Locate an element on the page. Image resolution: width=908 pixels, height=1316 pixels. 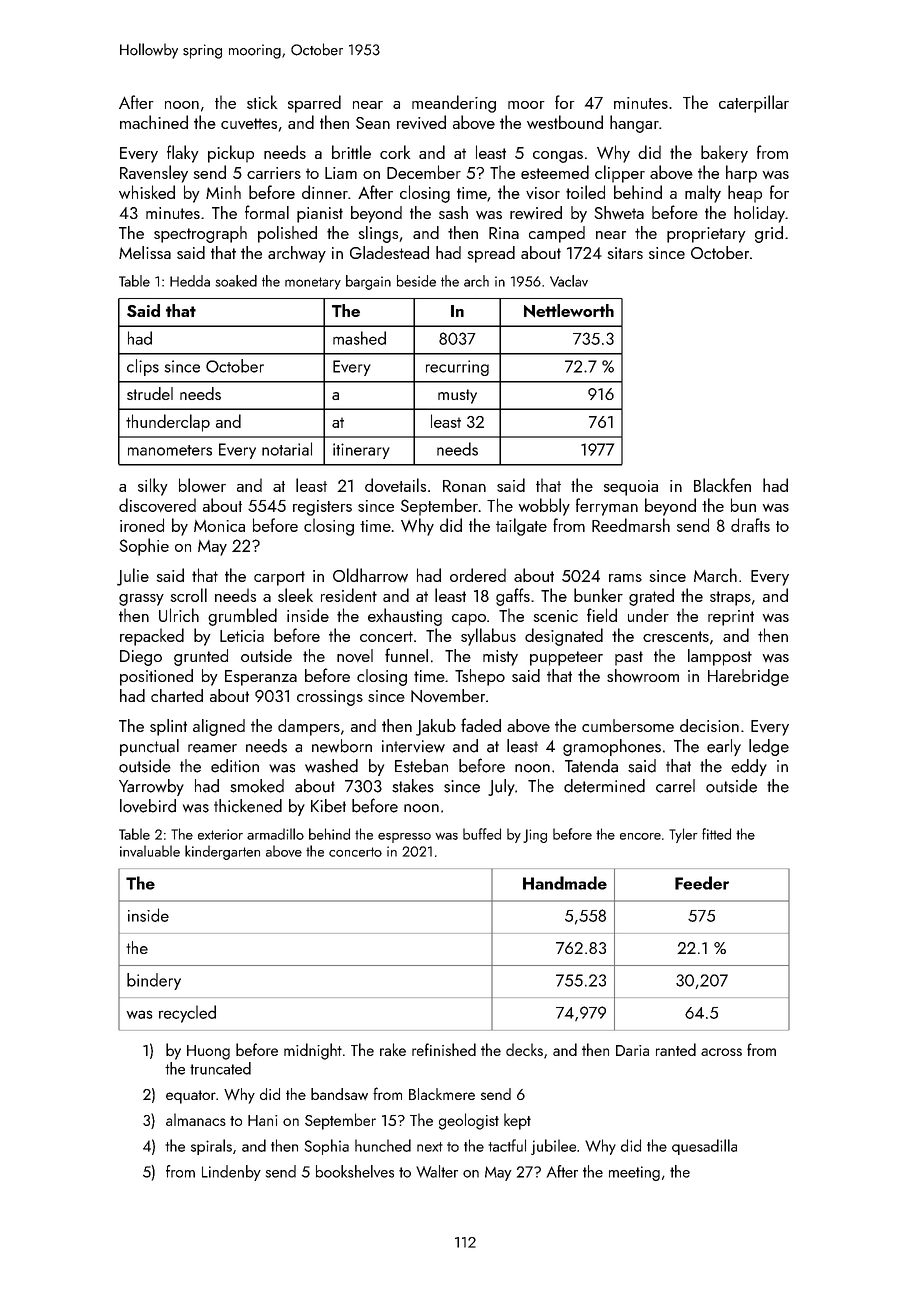
sequoia is located at coordinates (631, 488).
